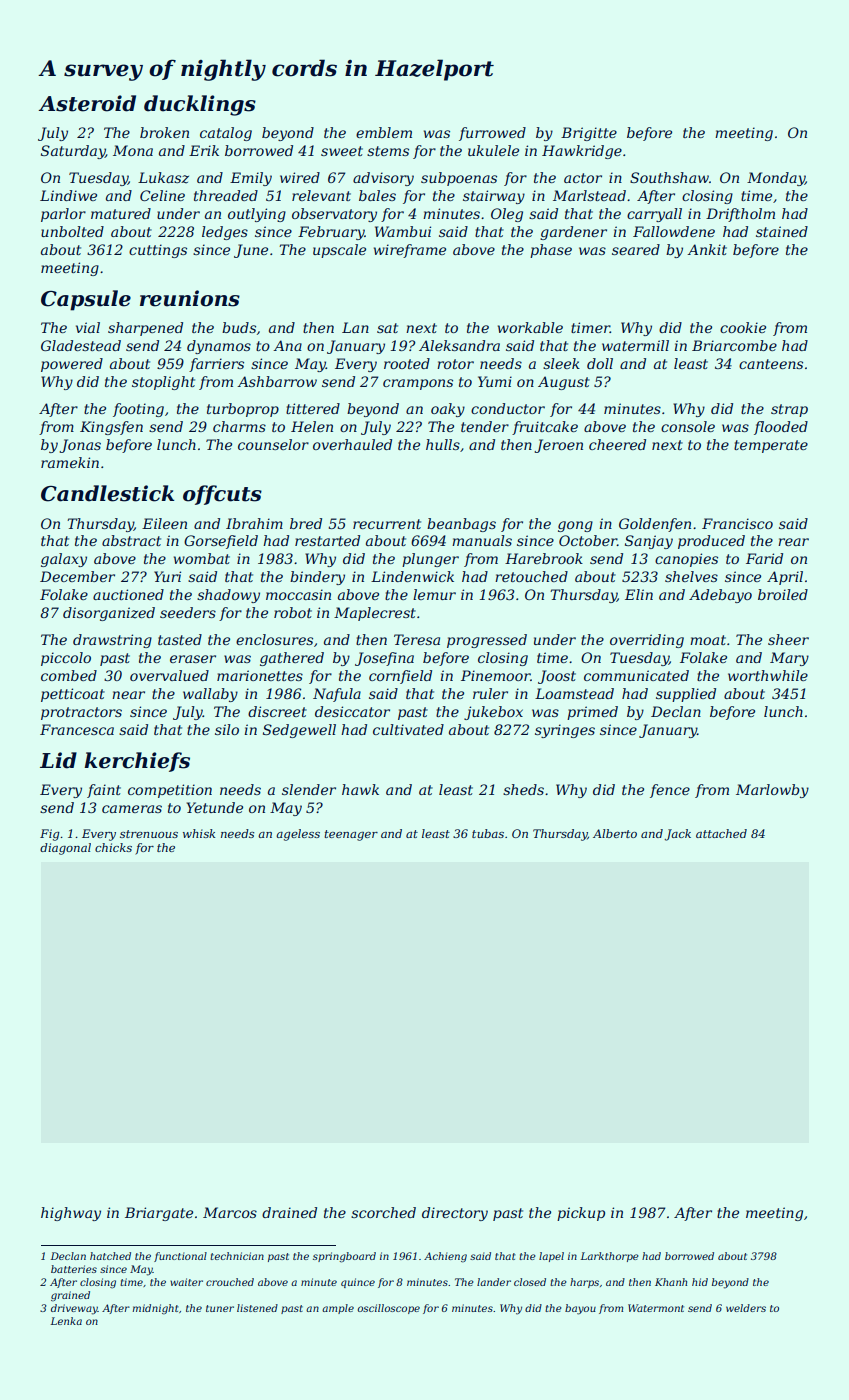 This screenshot has width=849, height=1400. I want to click on Saturday, so click(73, 152).
